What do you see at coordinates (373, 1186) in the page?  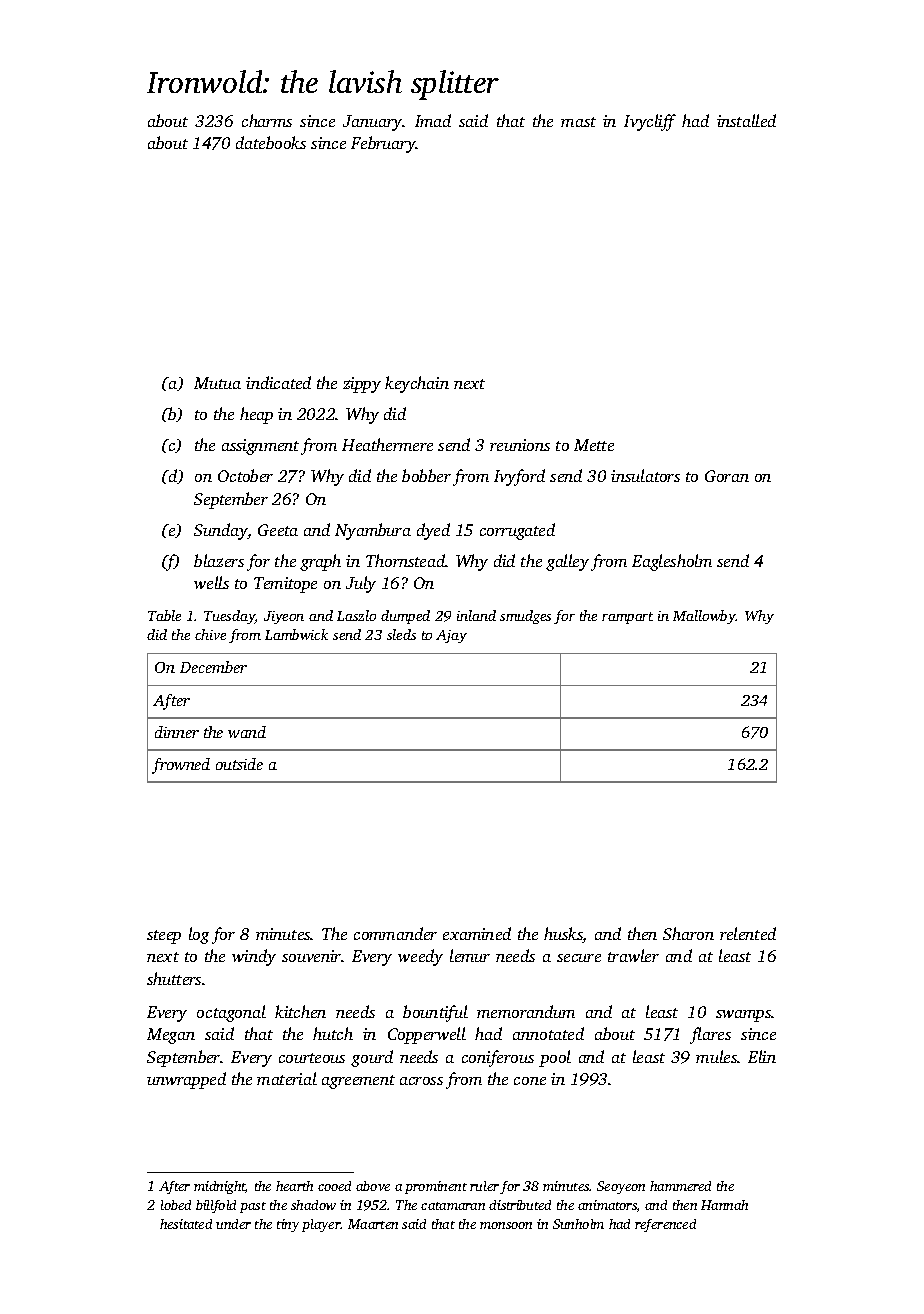 I see `above` at bounding box center [373, 1186].
